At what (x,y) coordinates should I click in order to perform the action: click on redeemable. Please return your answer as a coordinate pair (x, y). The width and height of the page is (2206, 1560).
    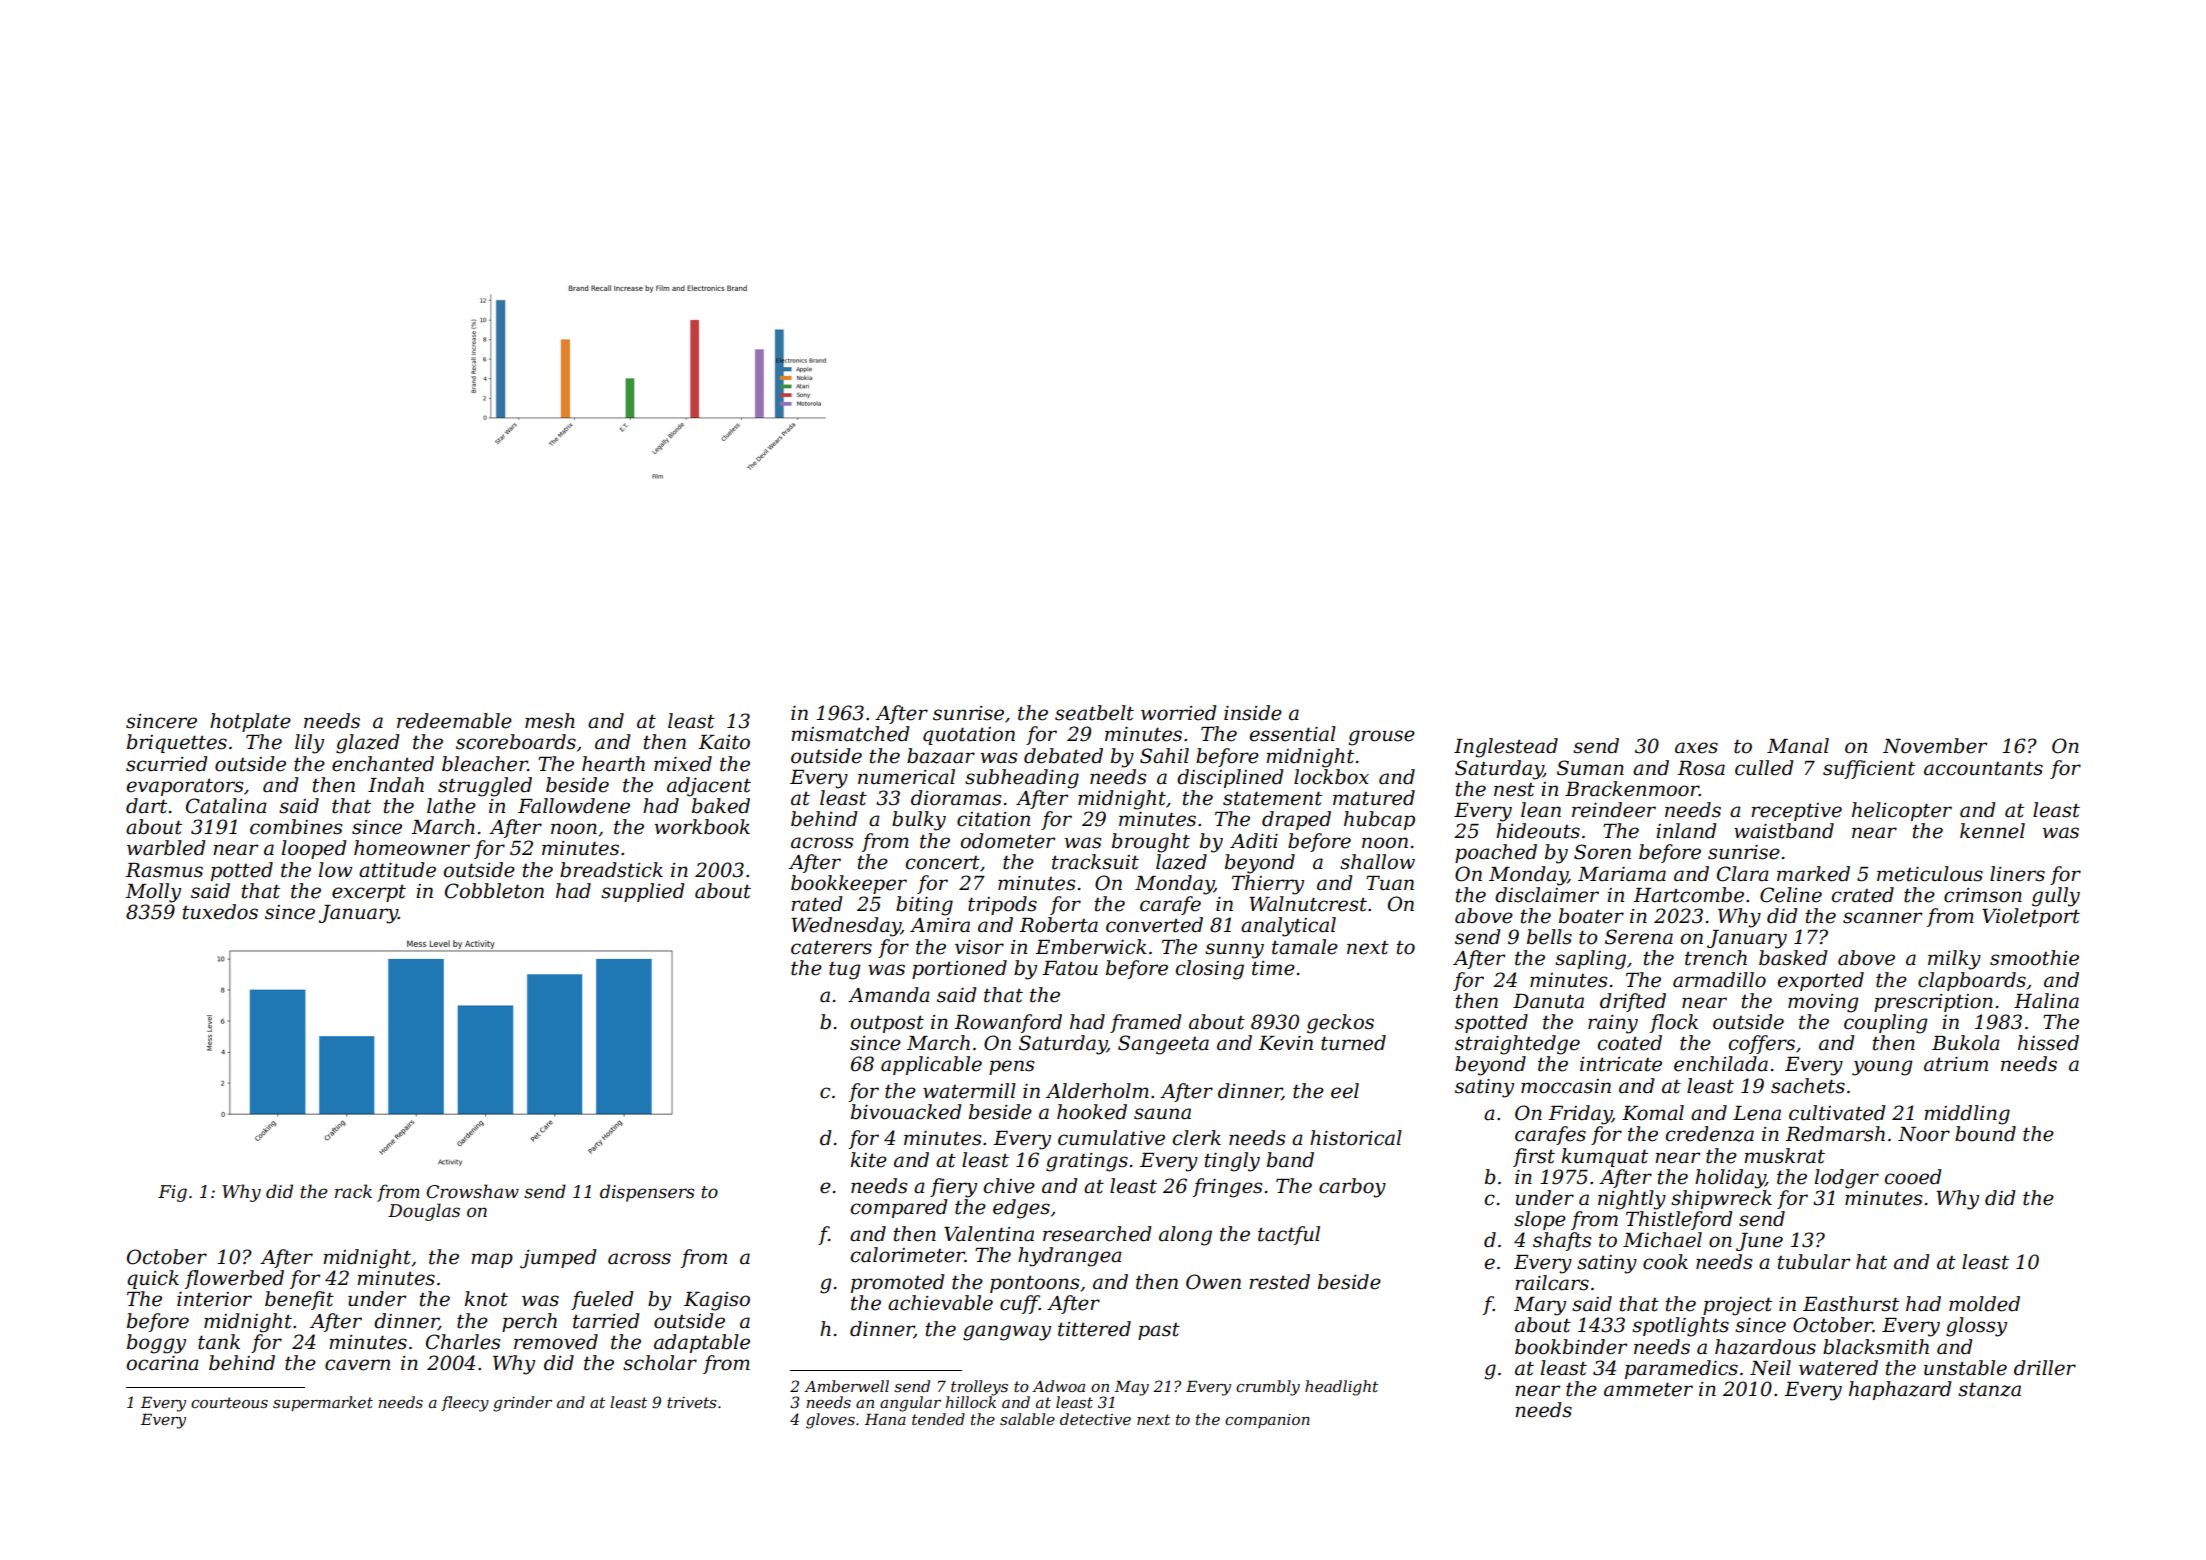
    Looking at the image, I should click on (454, 721).
